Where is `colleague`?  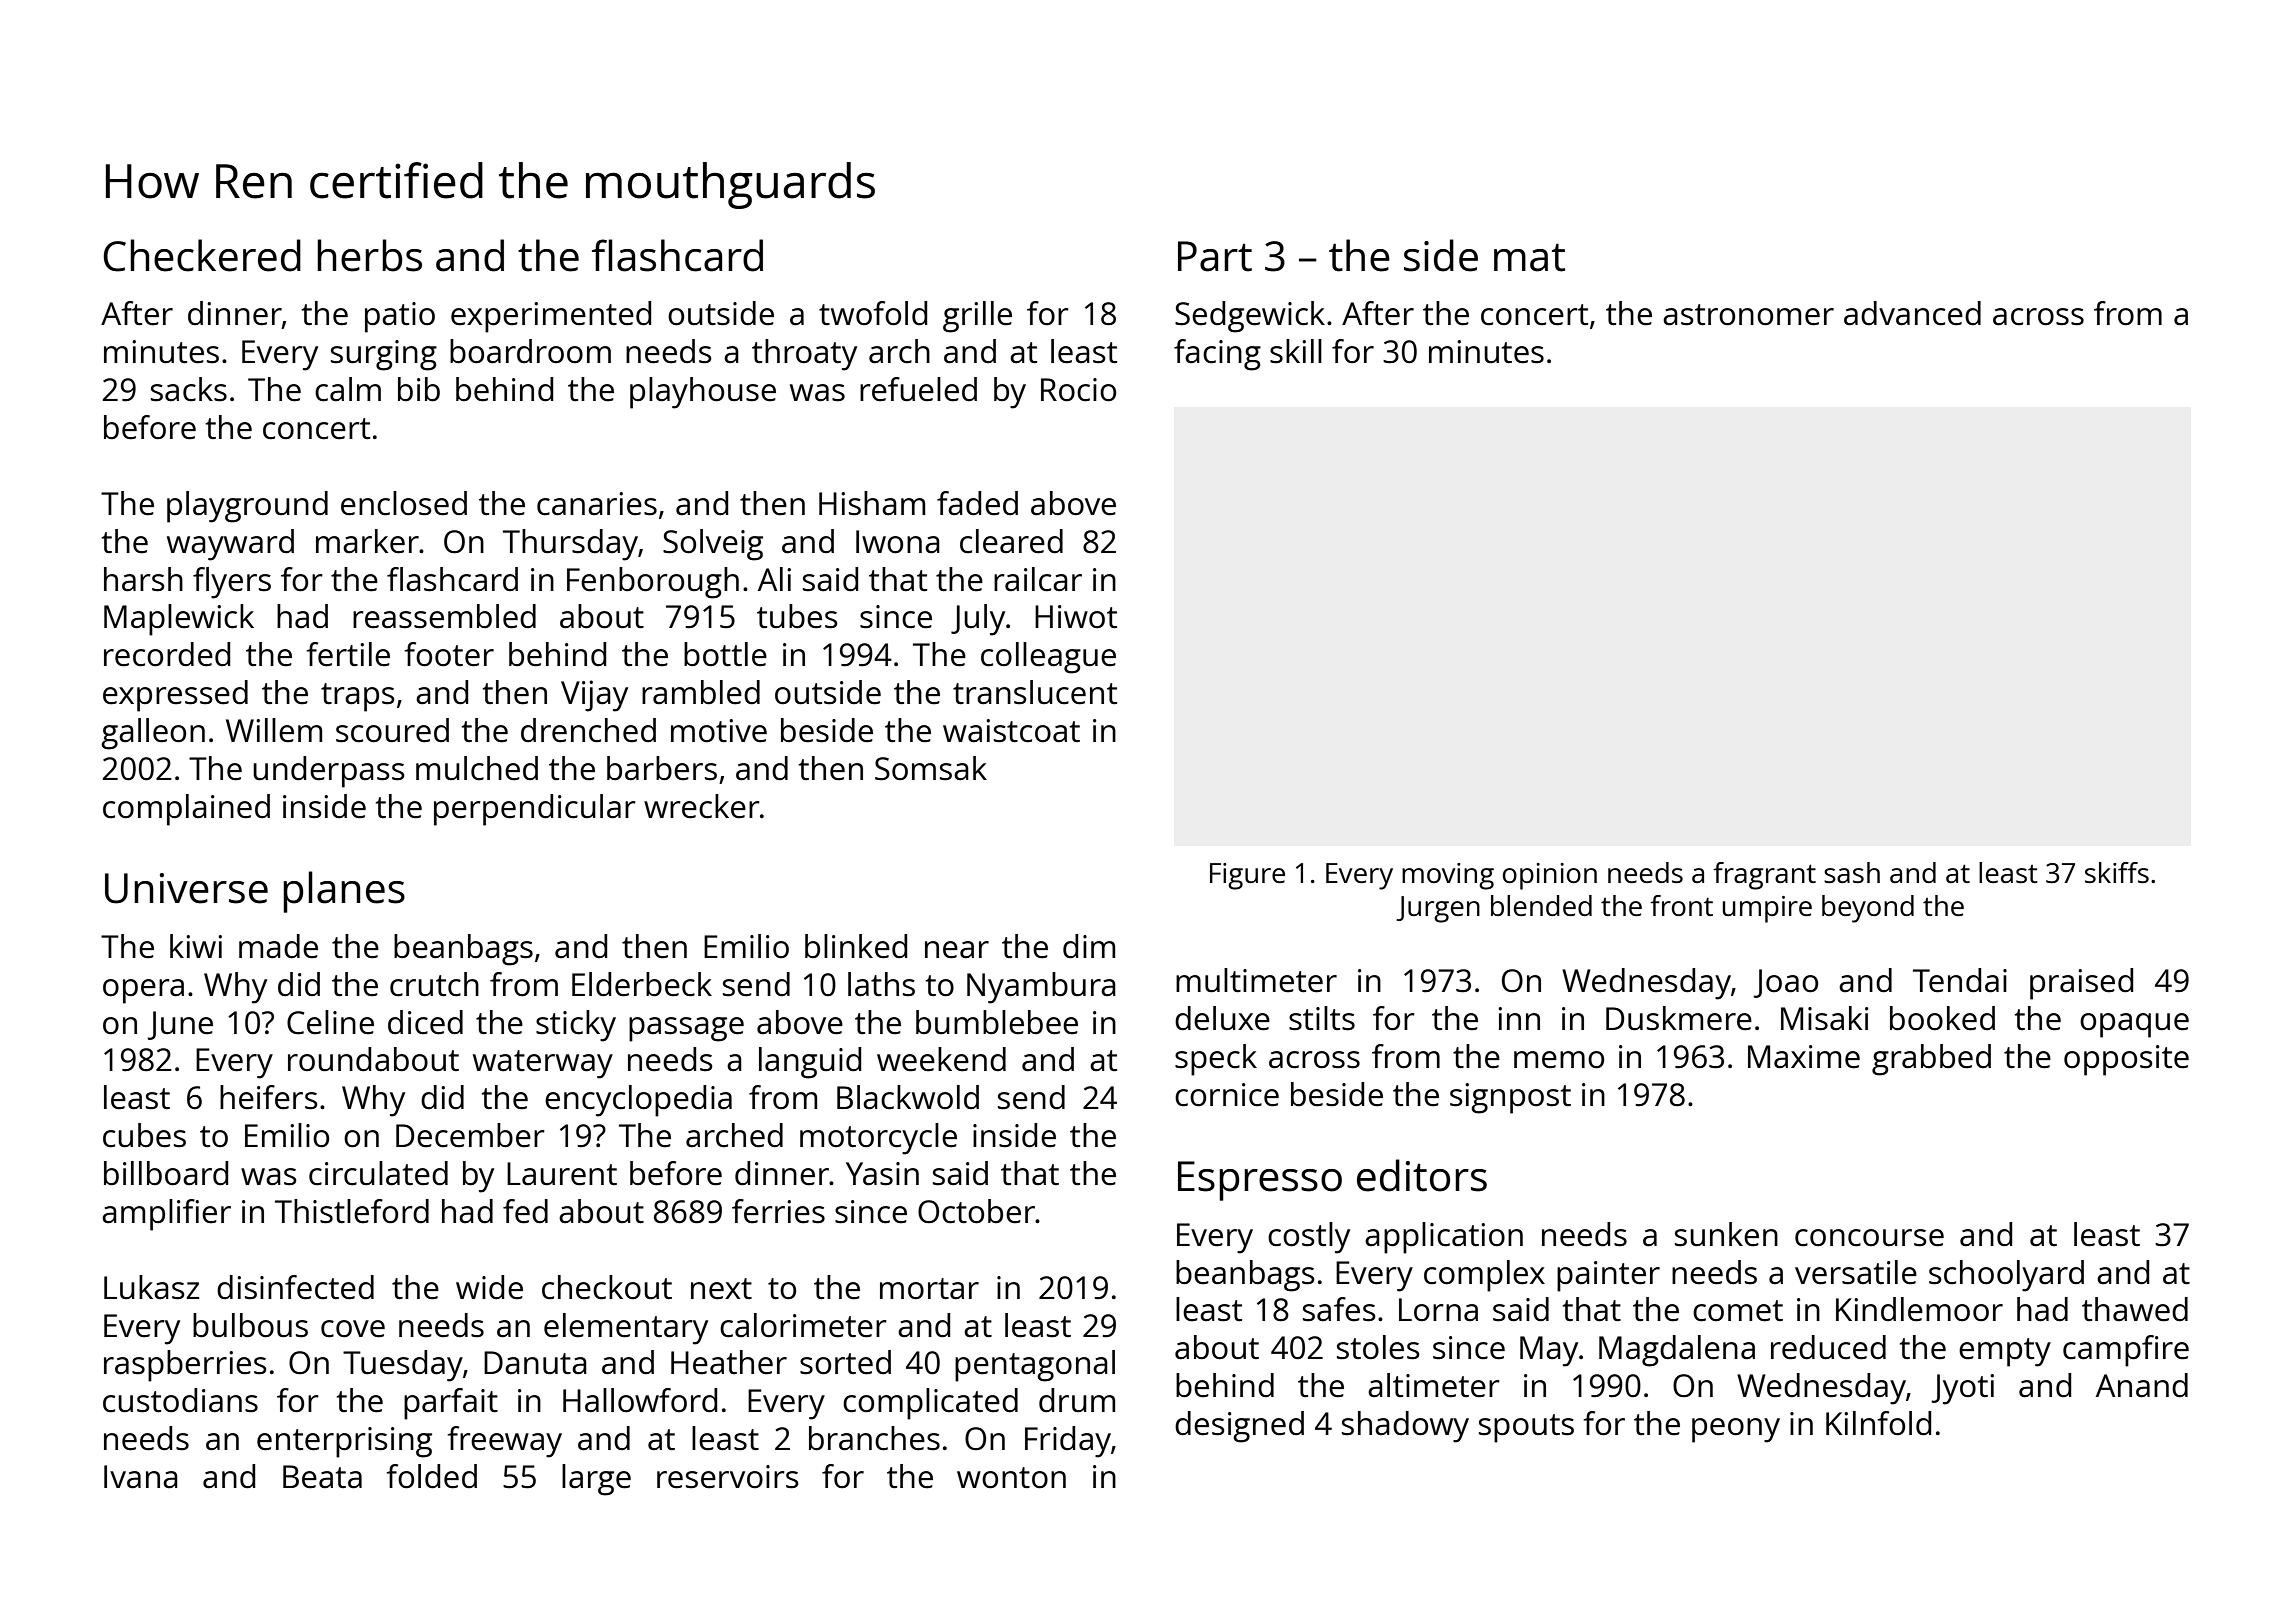 colleague is located at coordinates (1048, 658).
